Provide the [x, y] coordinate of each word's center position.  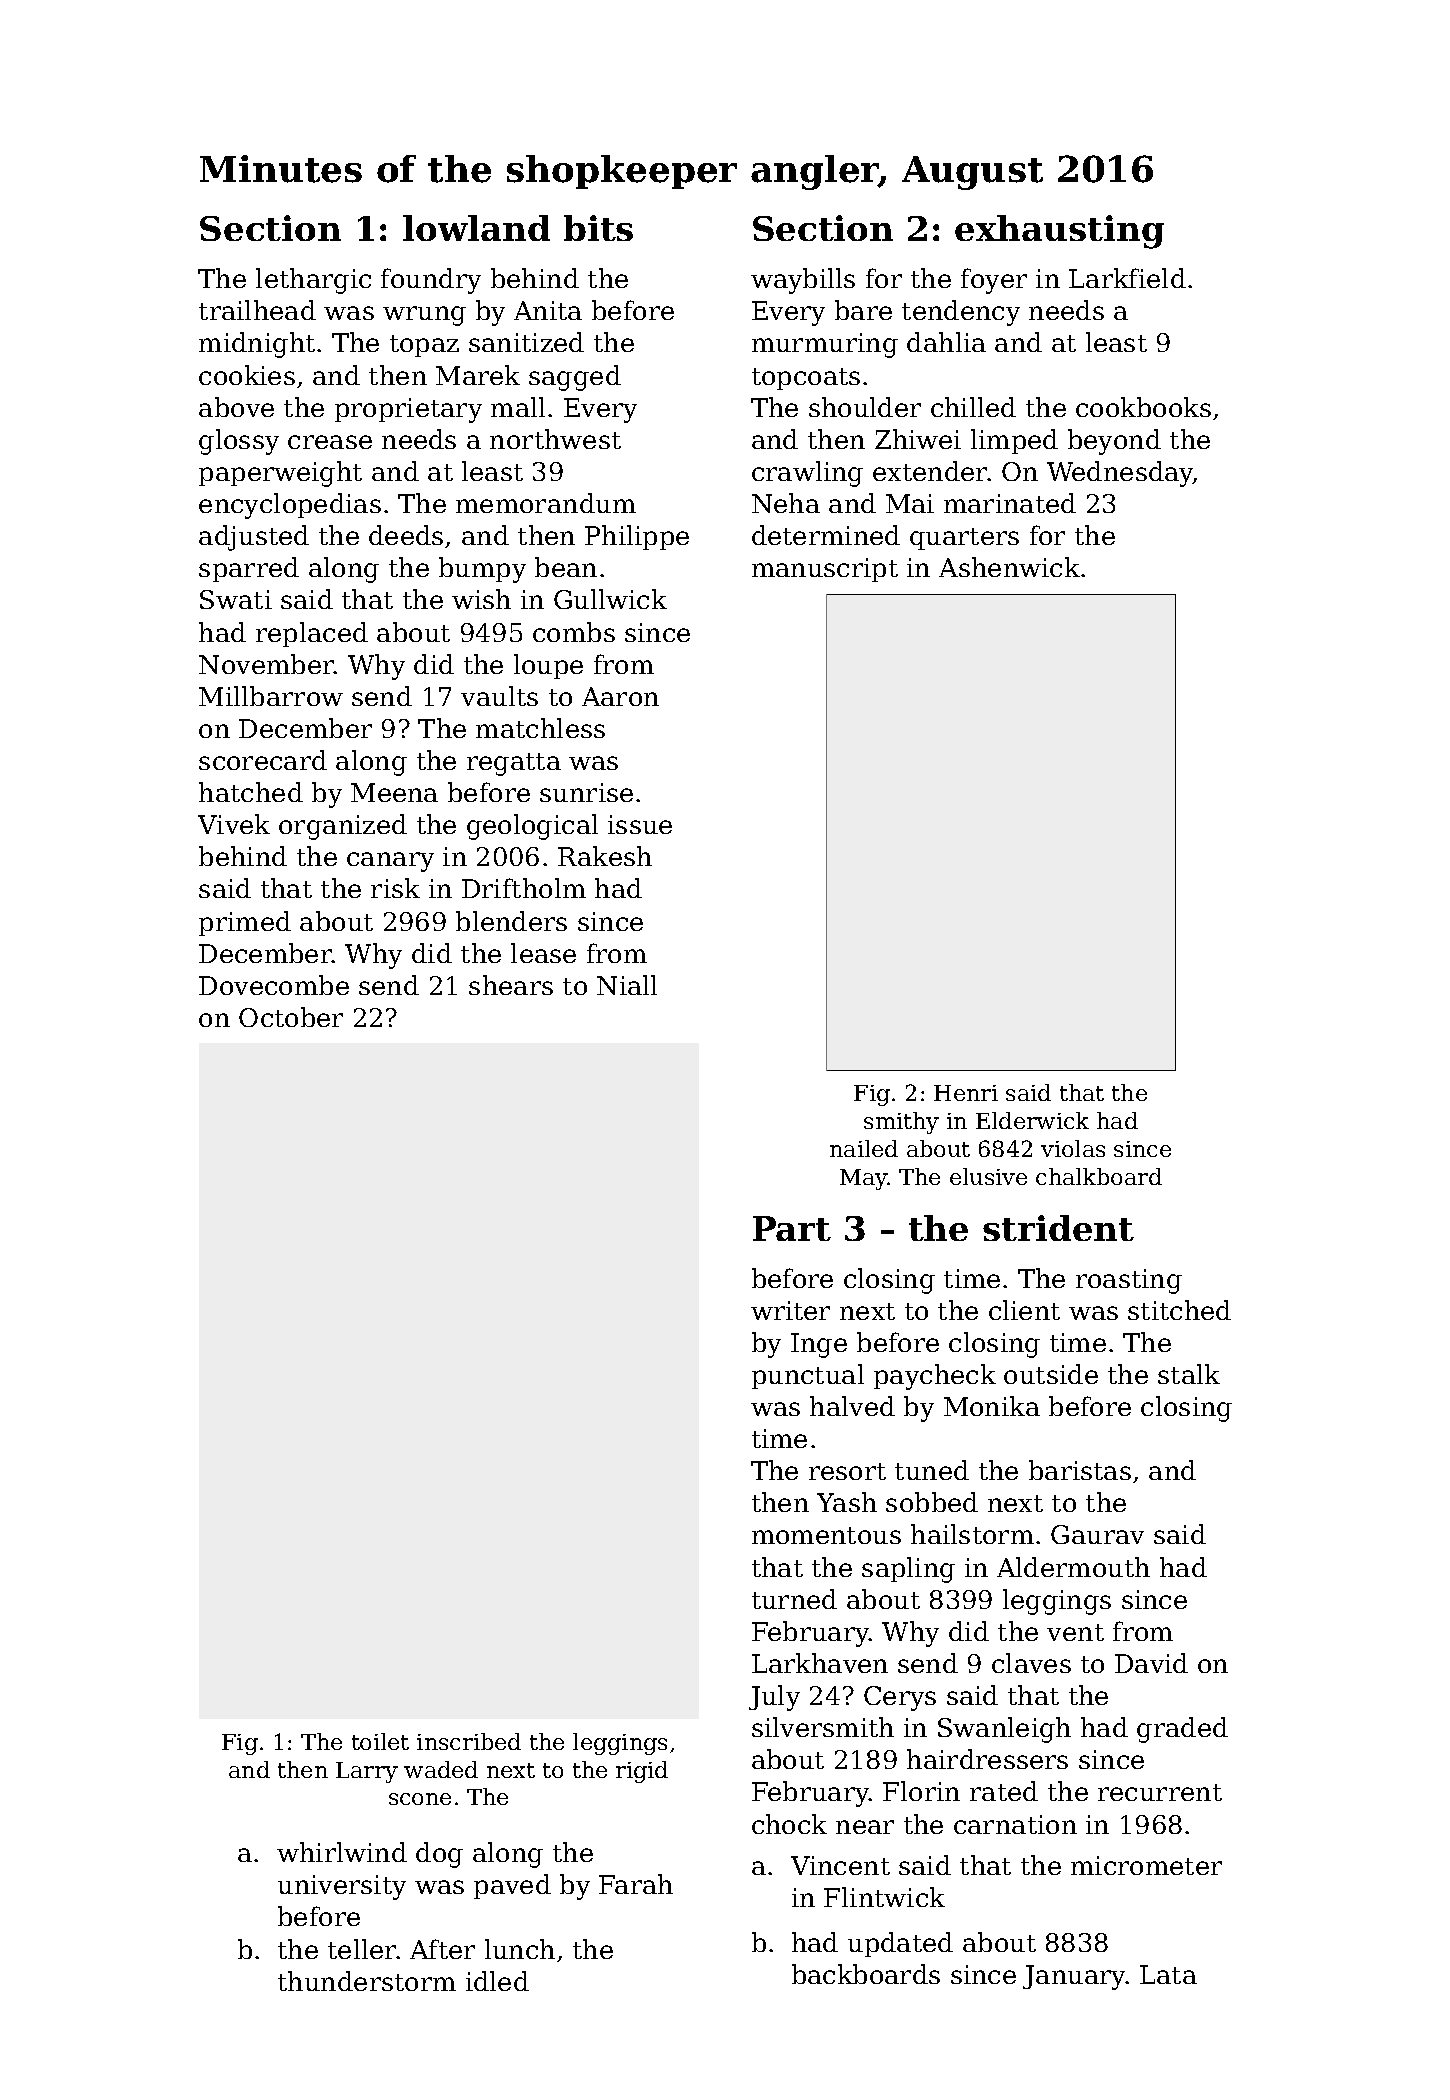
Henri [966, 1093]
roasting [1129, 1281]
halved [852, 1406]
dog [439, 1855]
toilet [380, 1741]
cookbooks [1143, 407]
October [291, 1017]
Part [792, 1228]
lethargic [313, 281]
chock [789, 1824]
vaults [499, 696]
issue [640, 824]
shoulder [865, 407]
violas [1073, 1148]
